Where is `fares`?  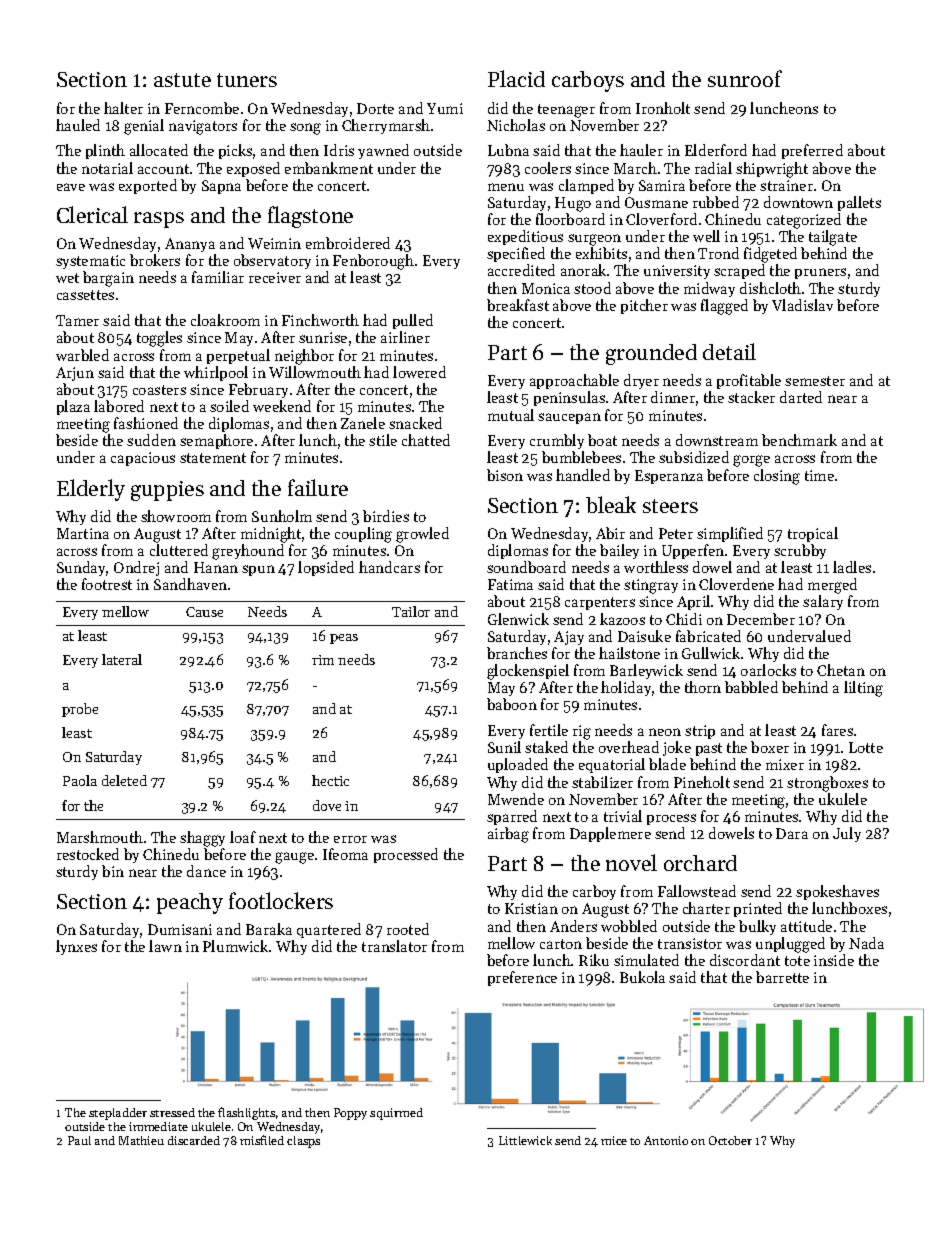
fares is located at coordinates (837, 730).
